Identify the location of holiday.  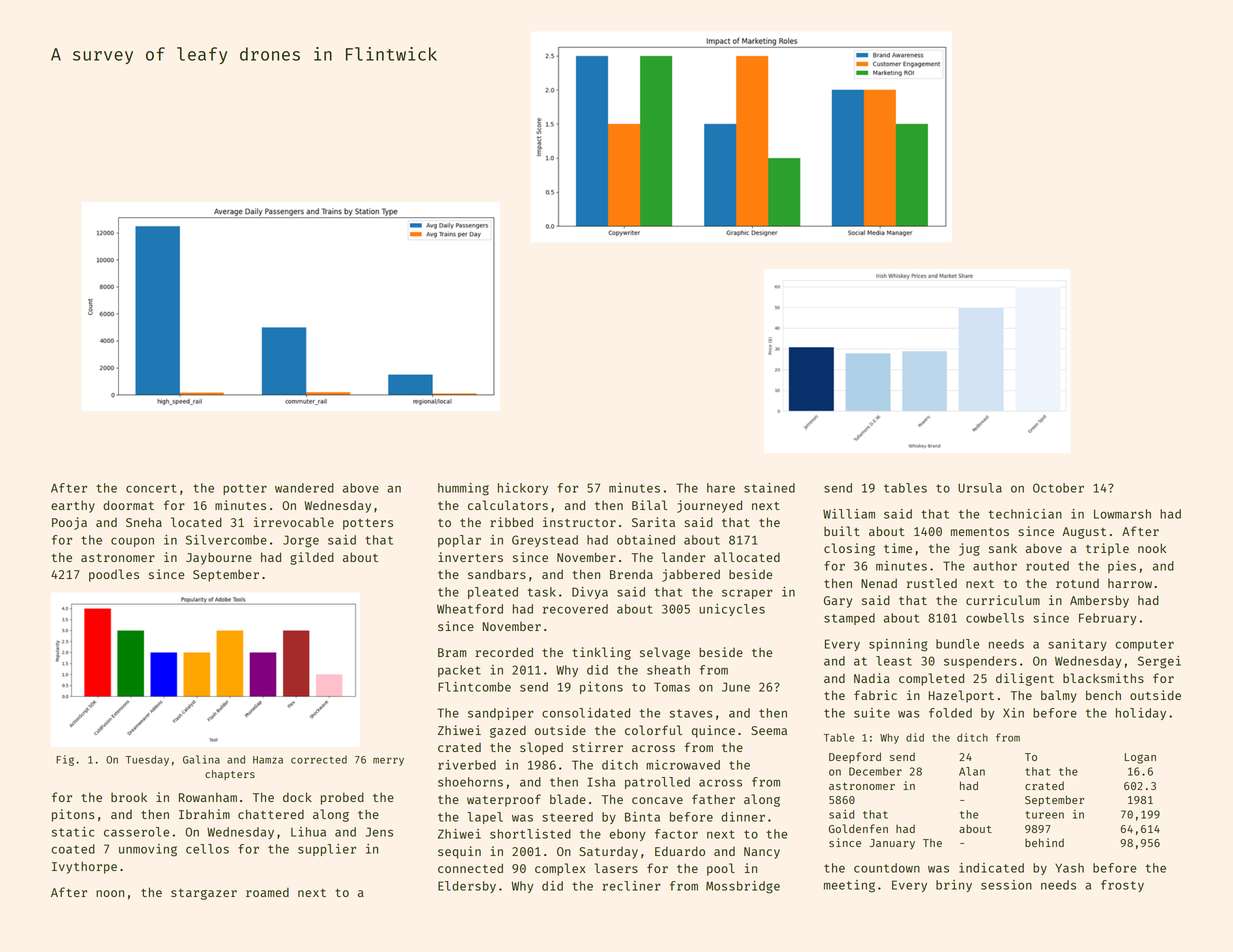
(1141, 714).
